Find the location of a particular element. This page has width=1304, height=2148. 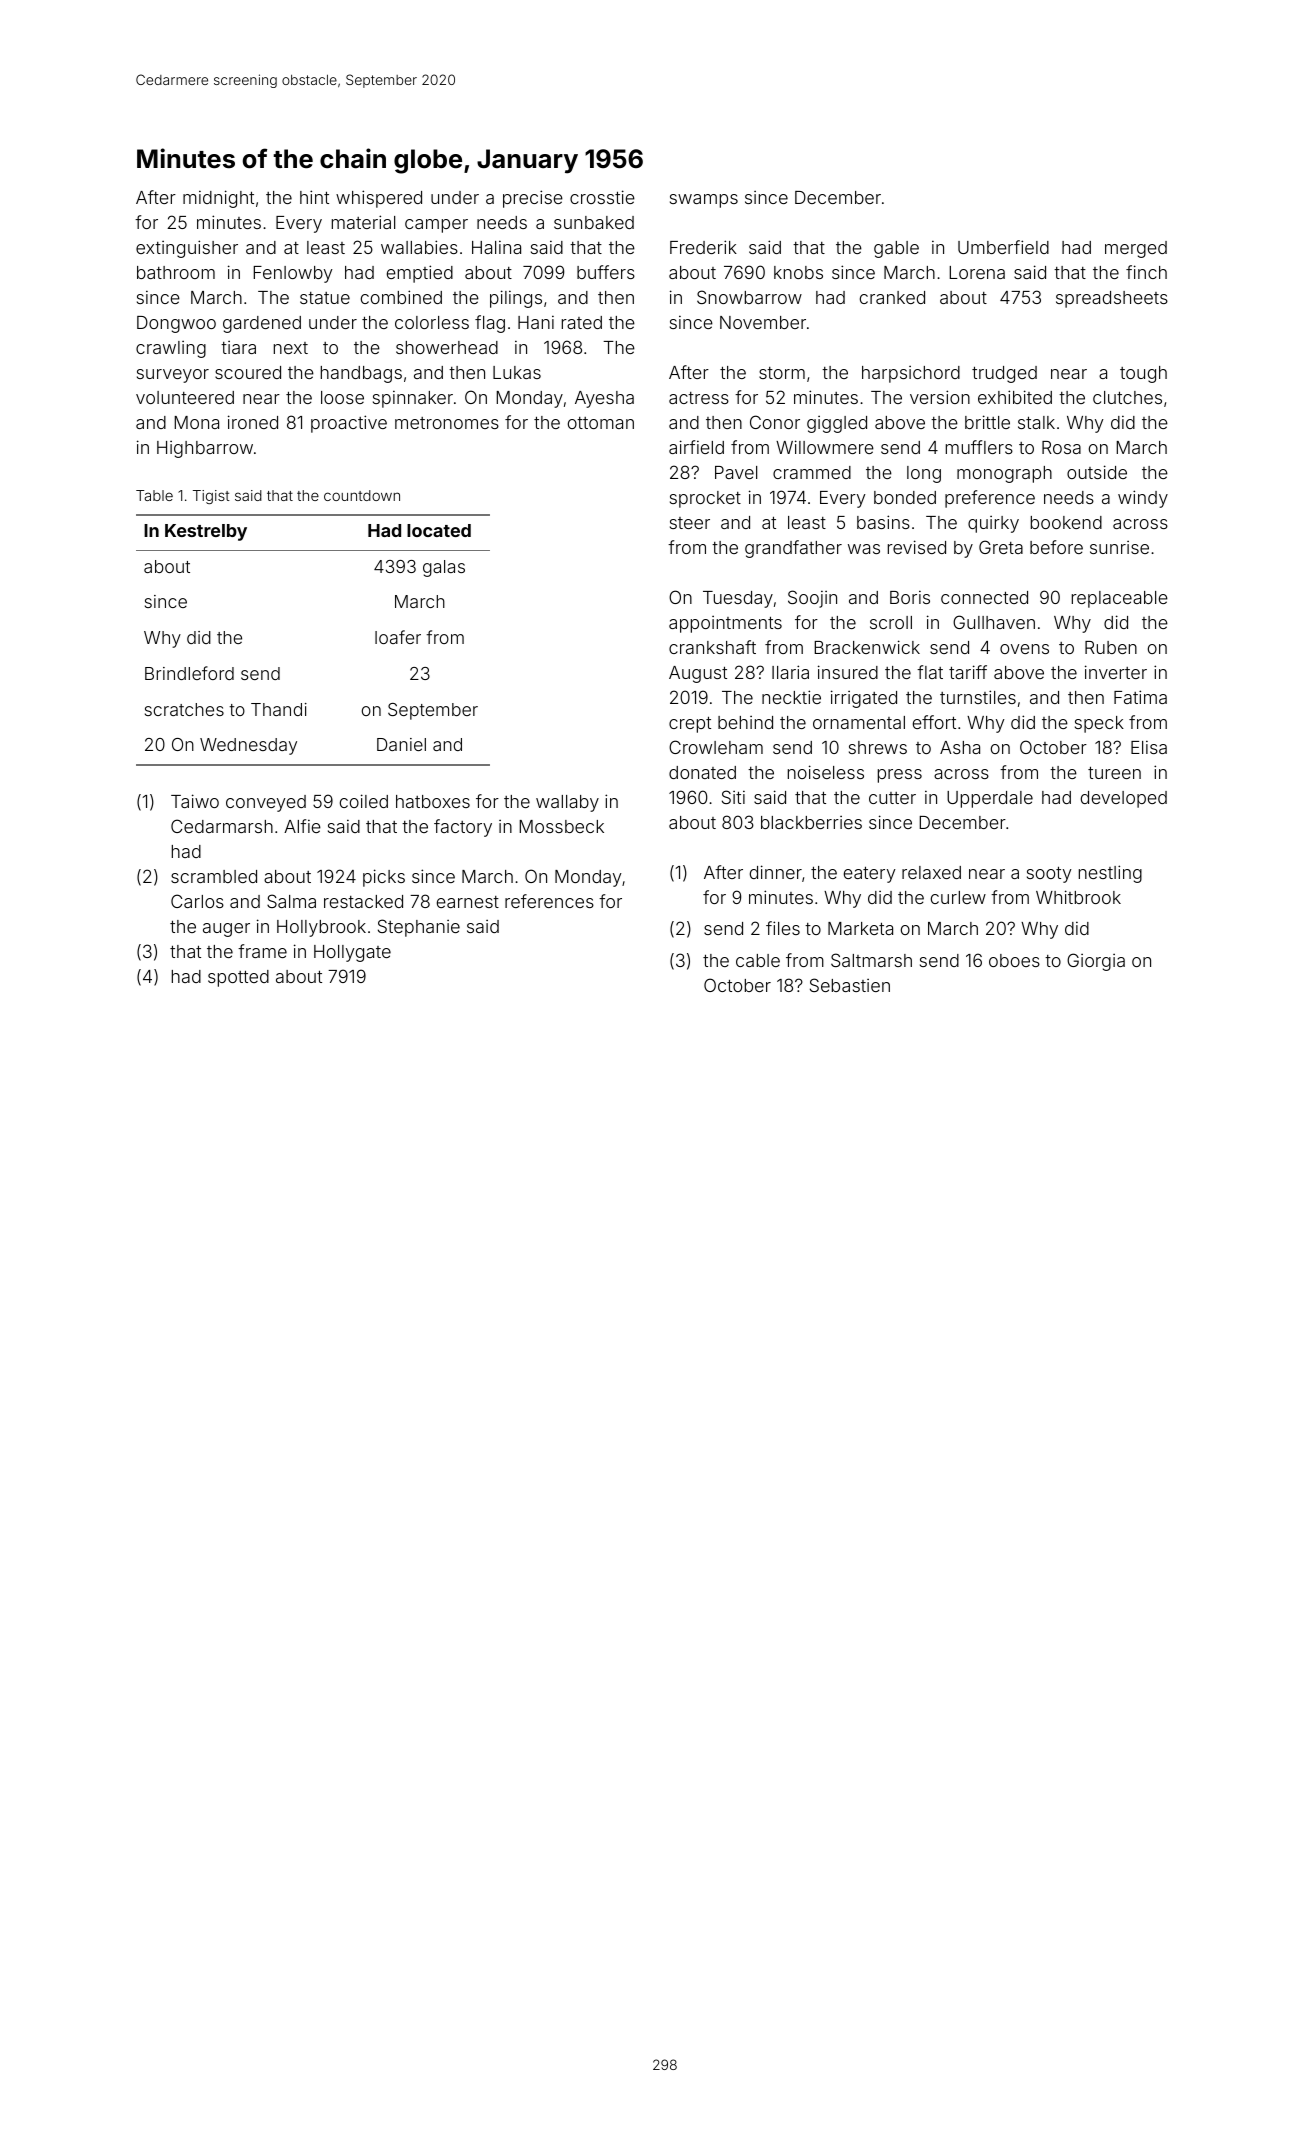

swamps is located at coordinates (704, 201).
